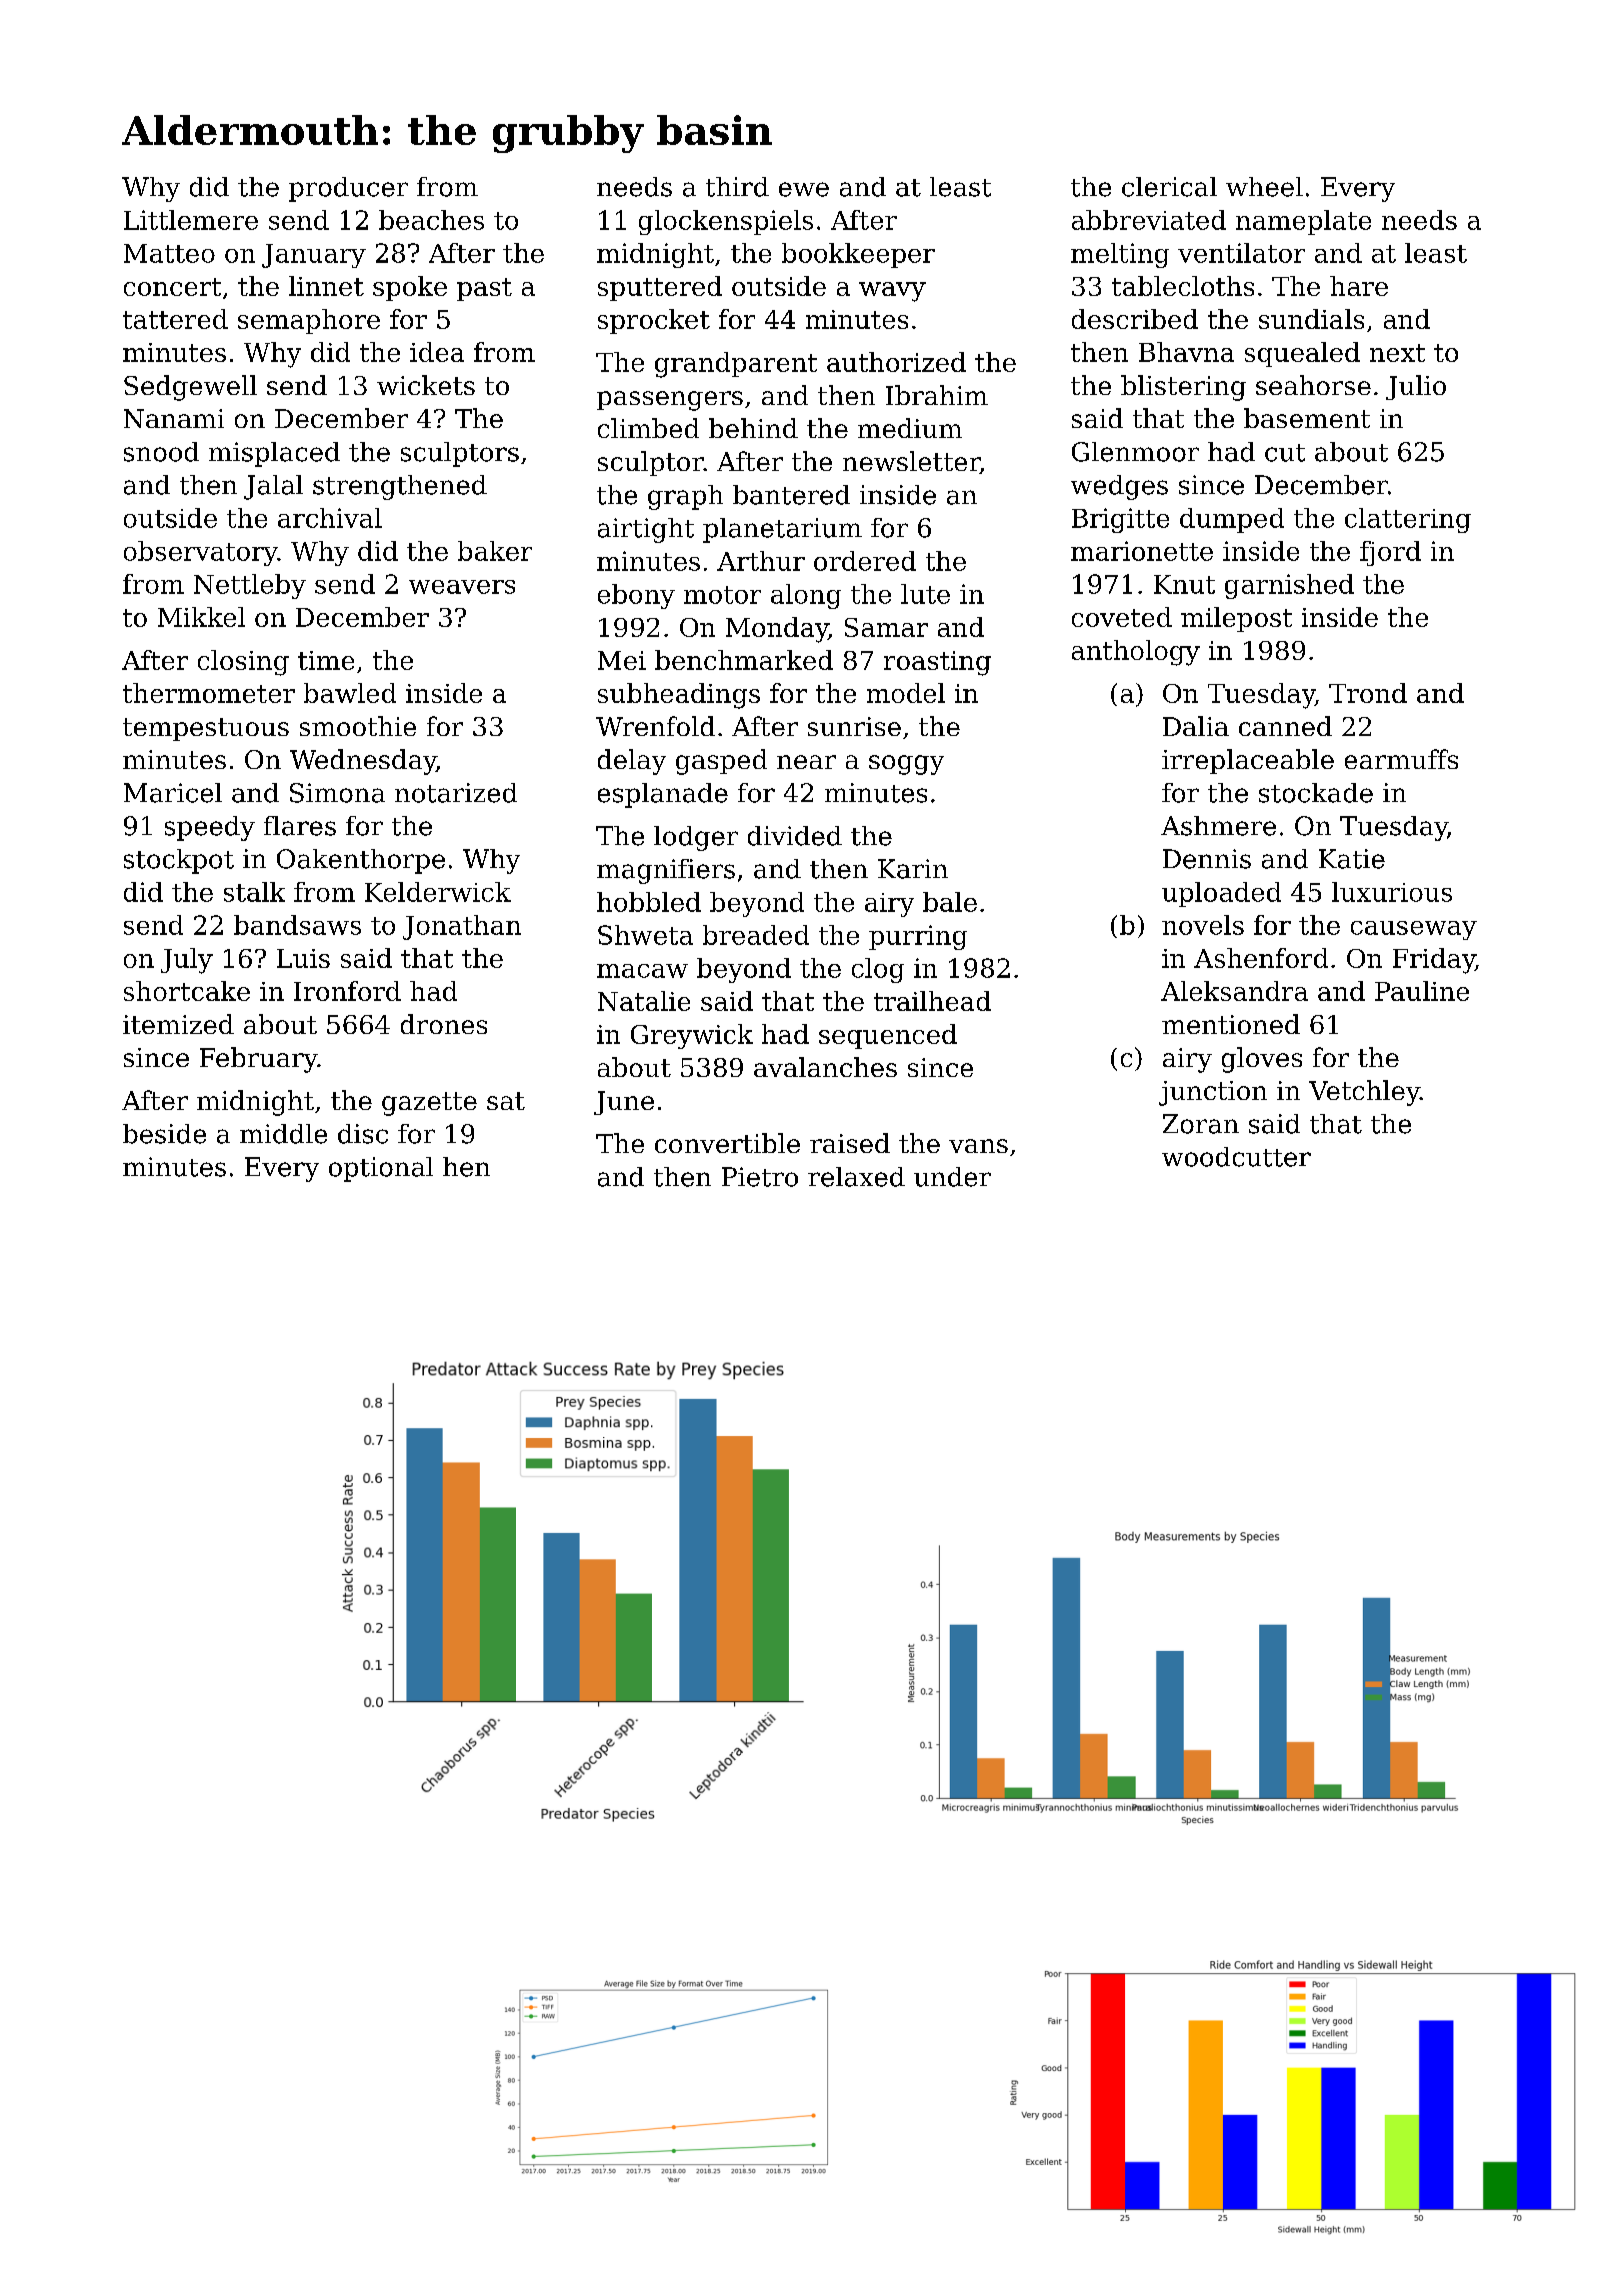  What do you see at coordinates (348, 189) in the page?
I see `producer` at bounding box center [348, 189].
